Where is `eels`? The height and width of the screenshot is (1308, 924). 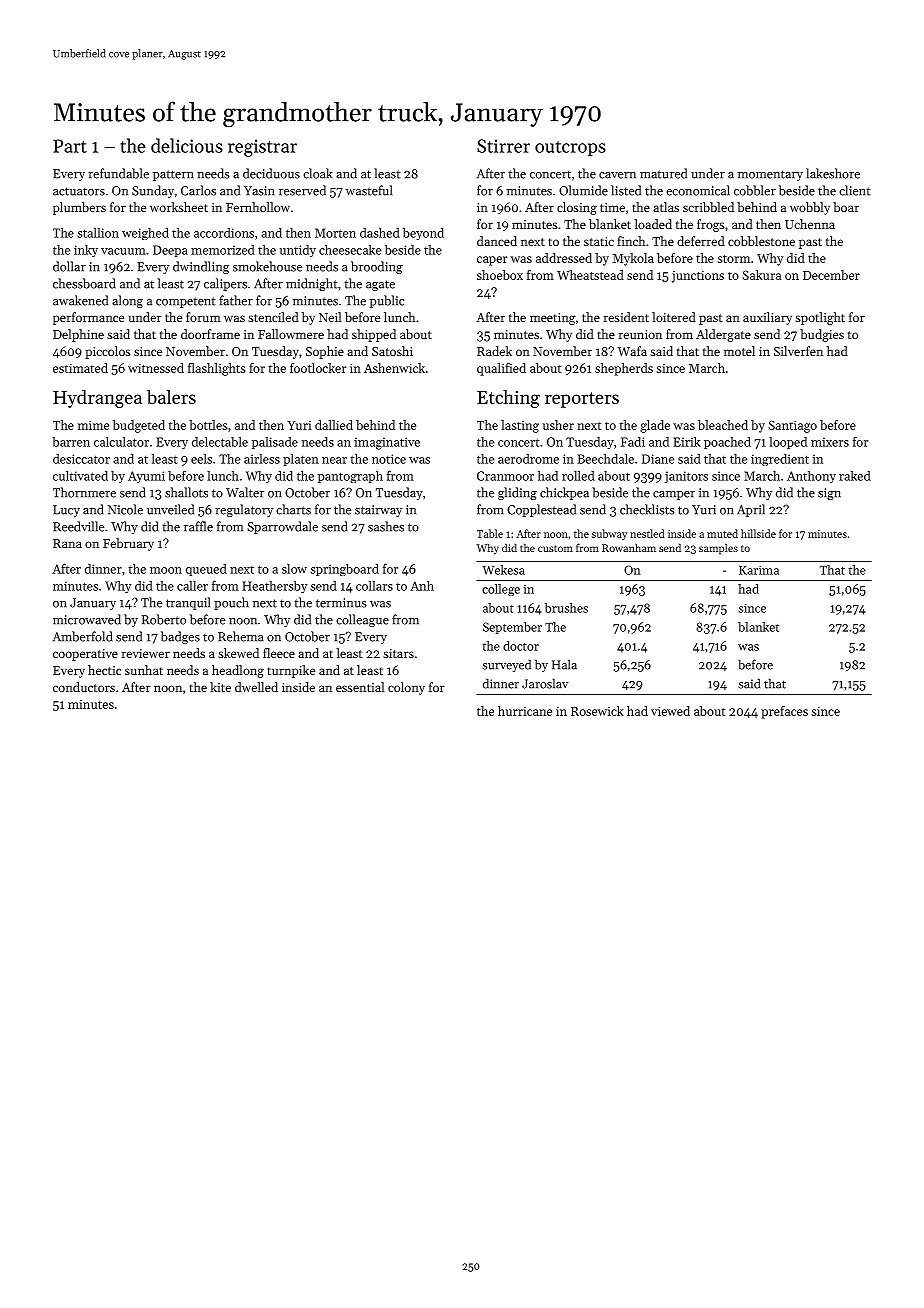 eels is located at coordinates (201, 459).
